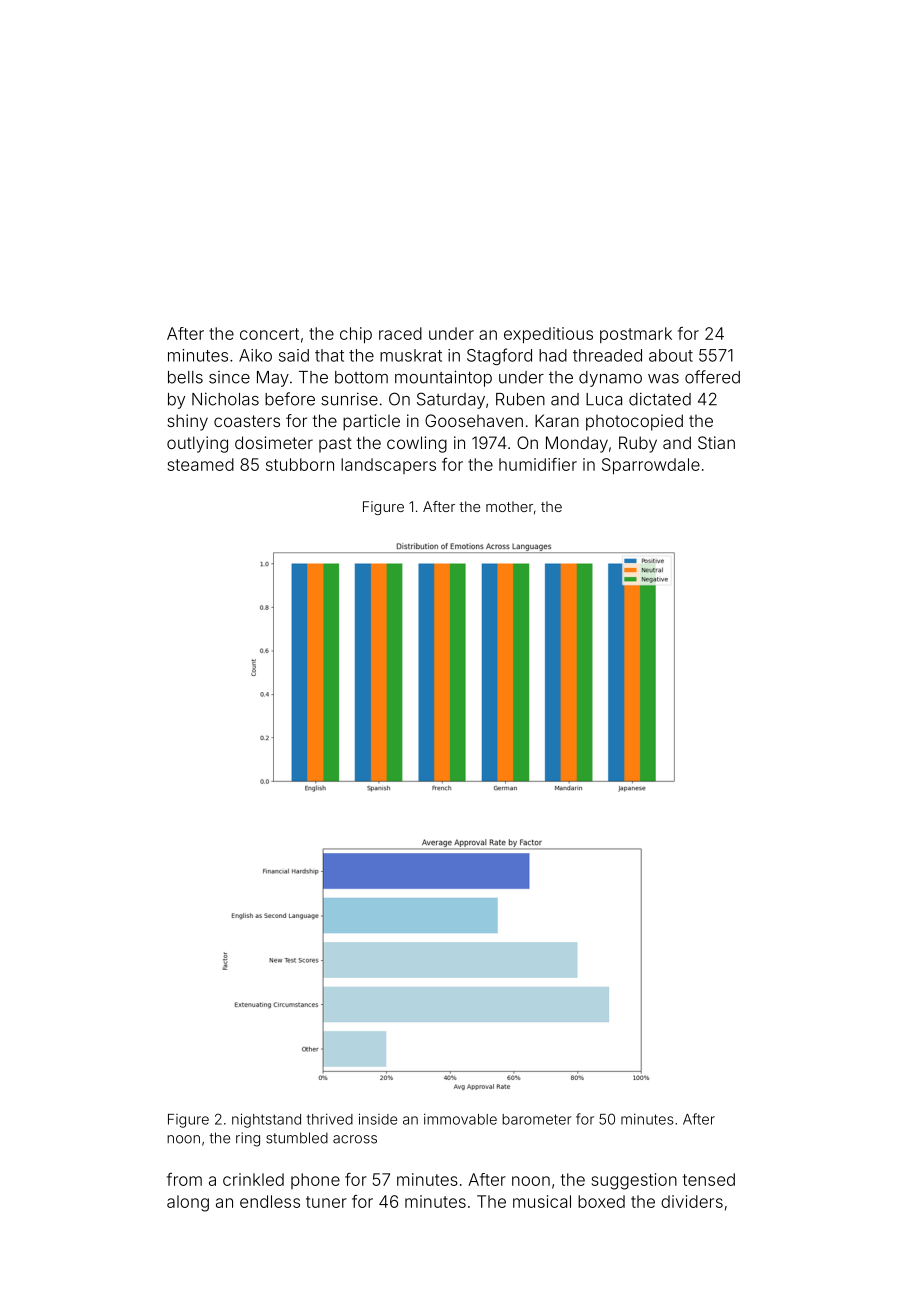 Image resolution: width=924 pixels, height=1311 pixels. Describe the element at coordinates (636, 335) in the screenshot. I see `postmark` at that location.
